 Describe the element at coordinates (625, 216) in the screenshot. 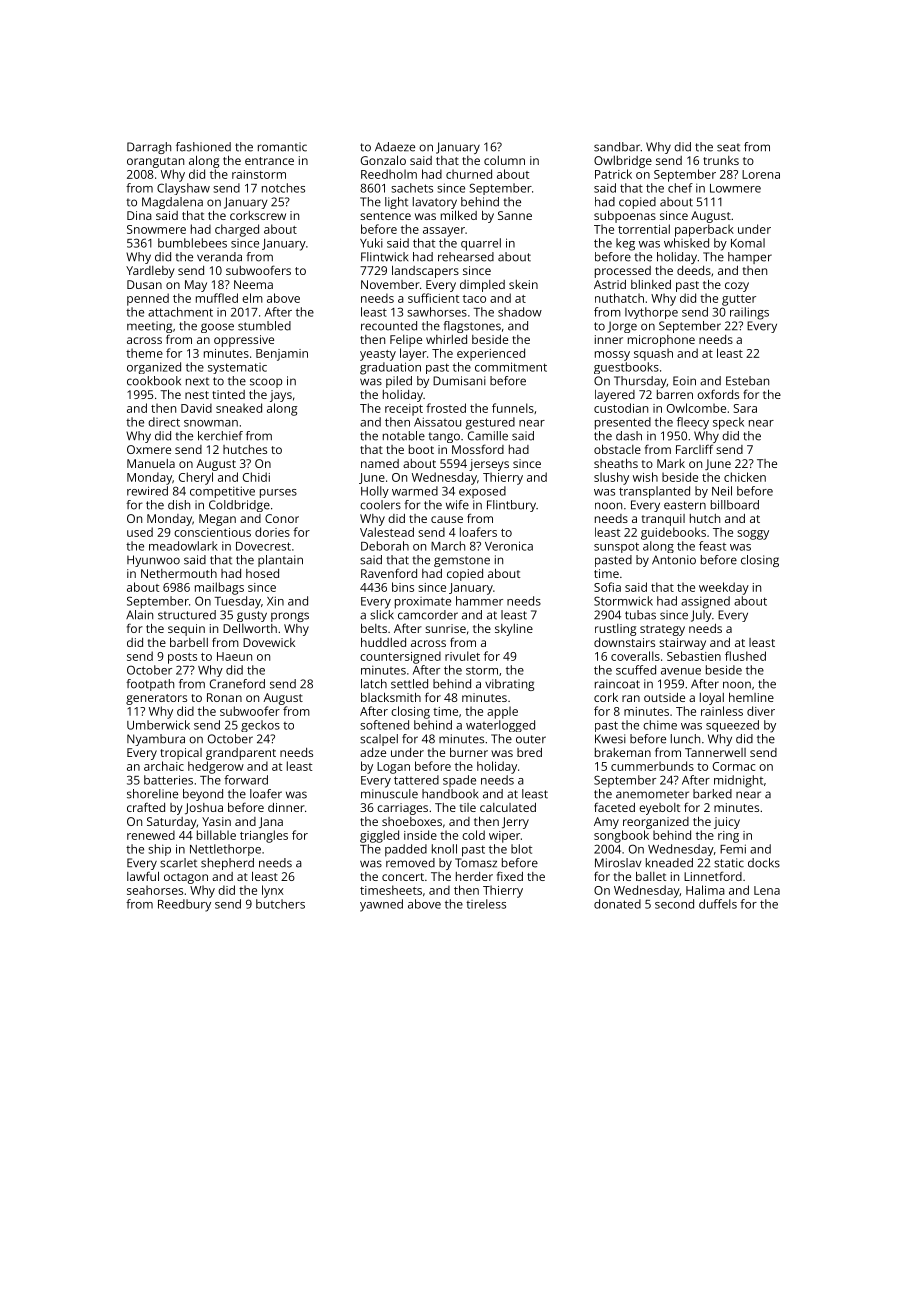

I see `subpoenas` at that location.
